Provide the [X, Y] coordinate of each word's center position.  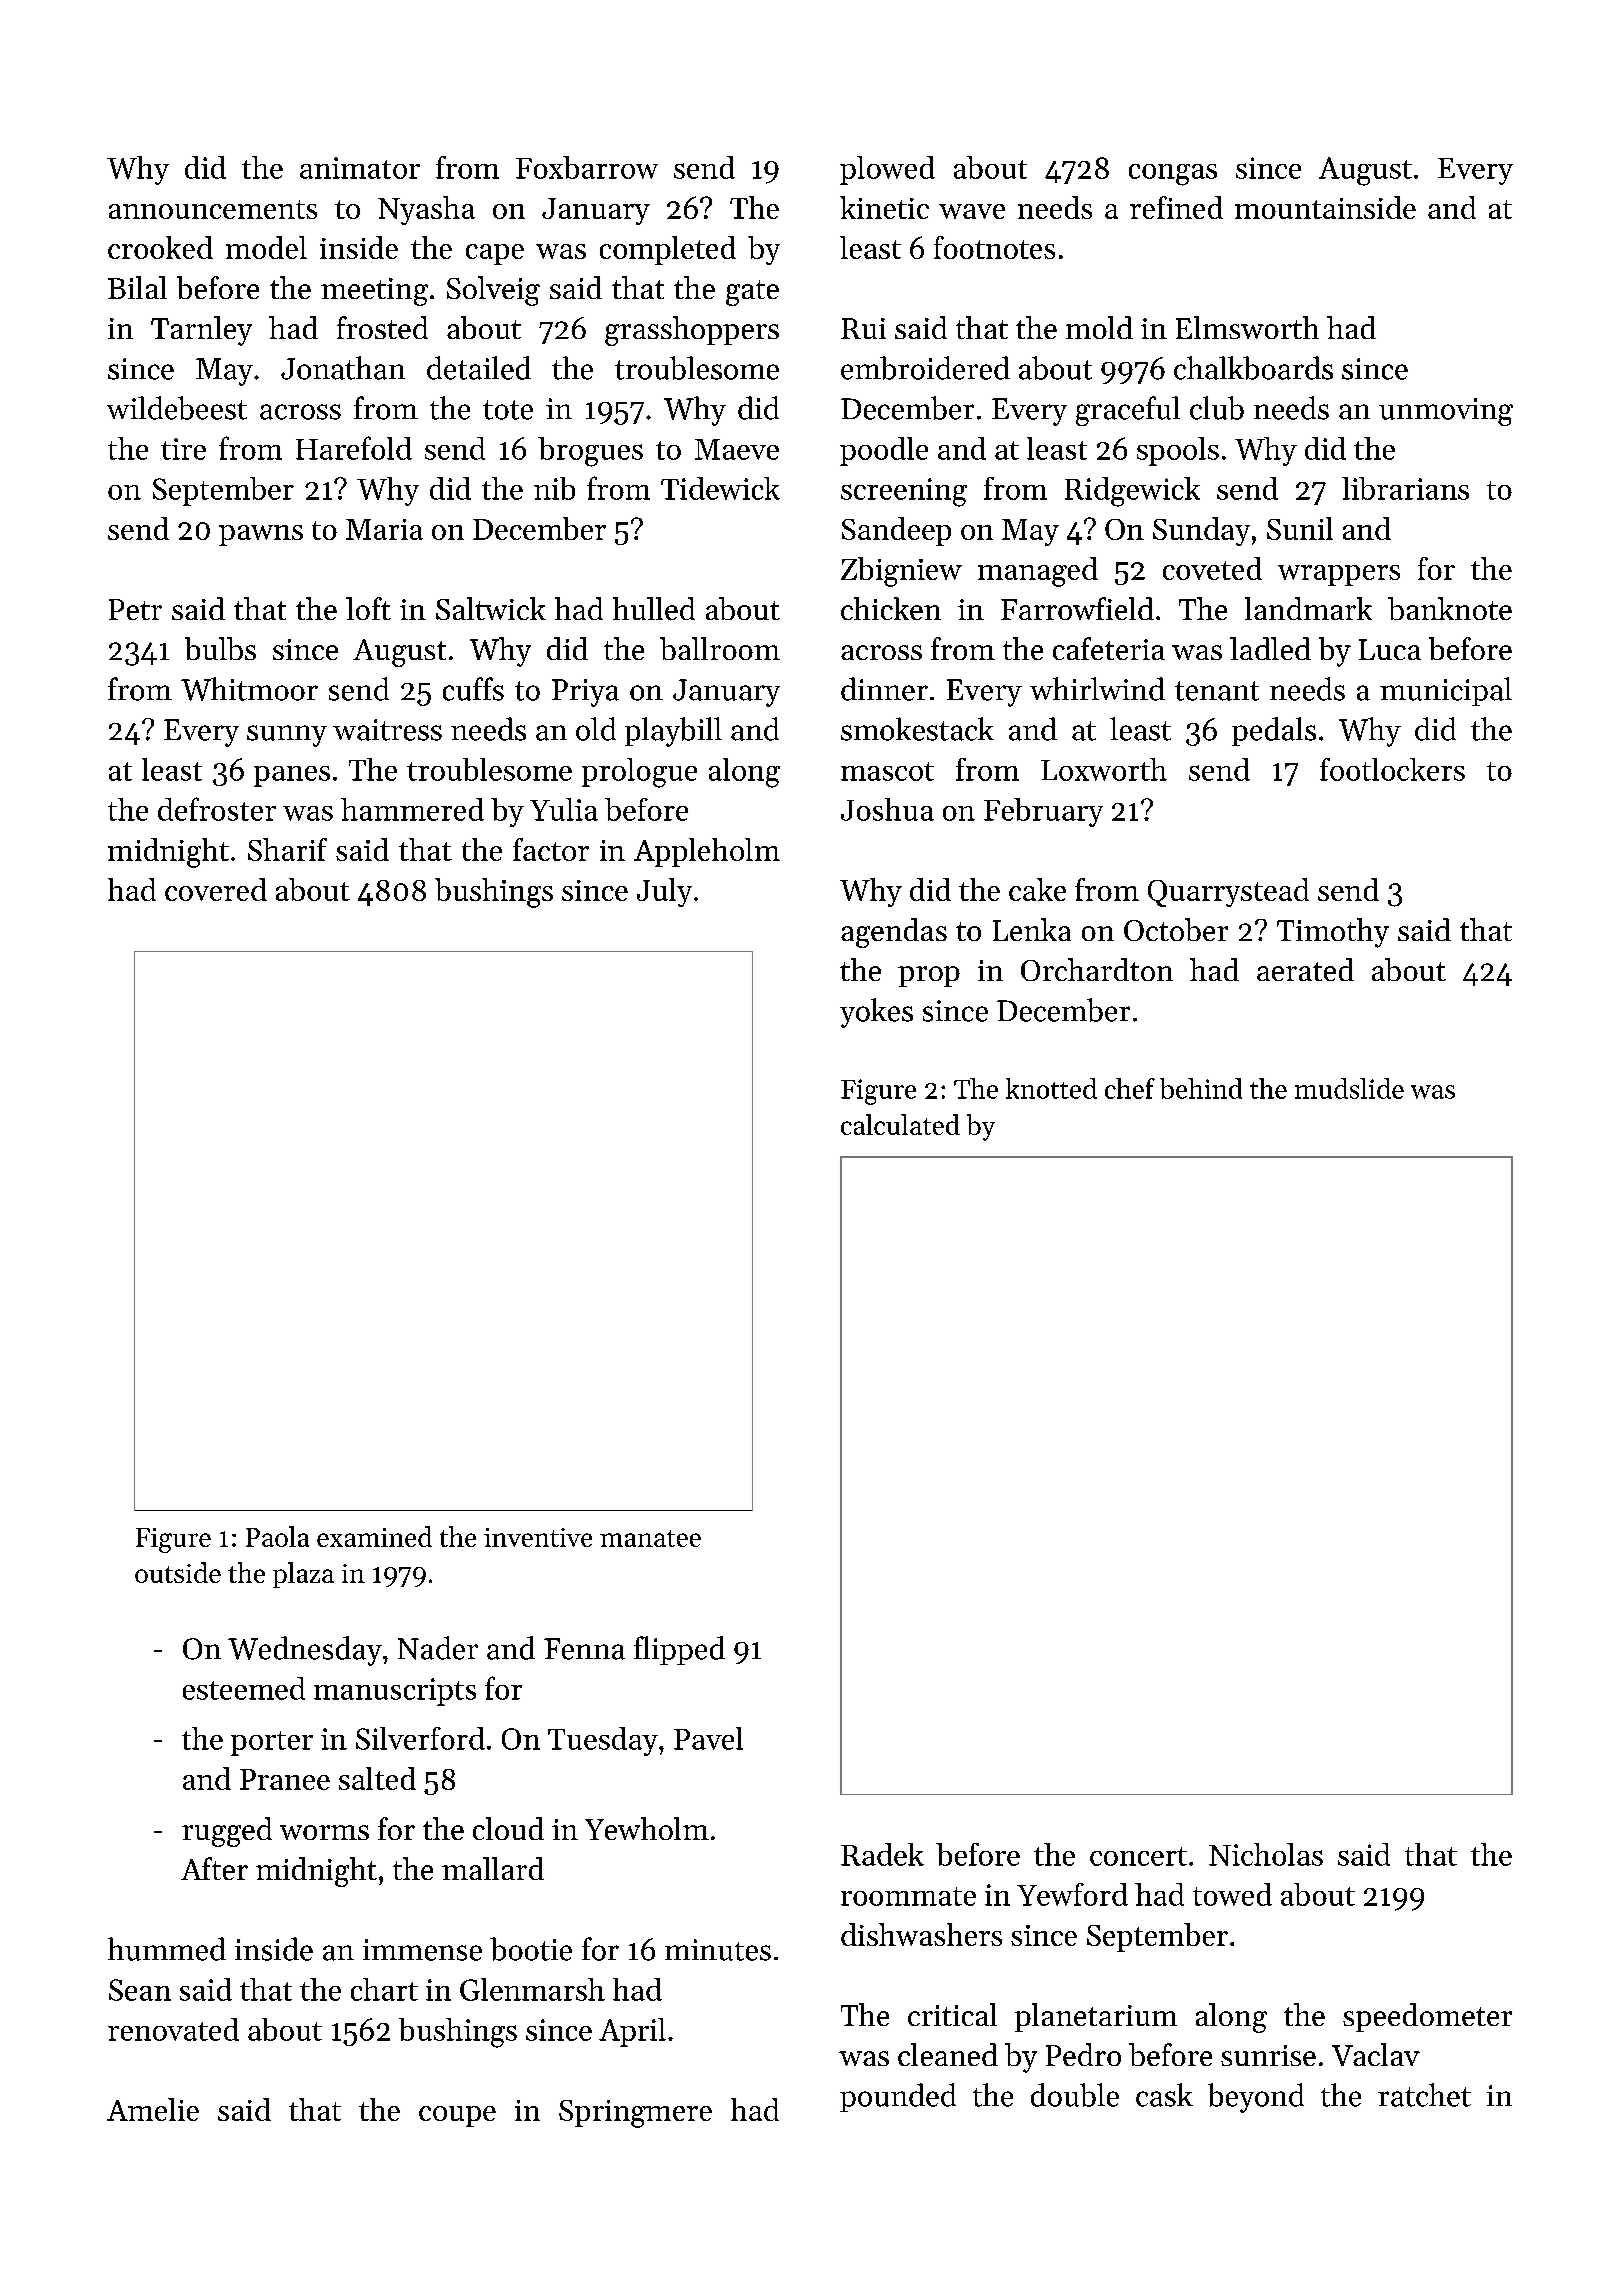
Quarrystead [1228, 892]
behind [1201, 1088]
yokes [876, 1013]
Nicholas [1266, 1854]
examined [374, 1536]
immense [422, 1950]
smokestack [917, 729]
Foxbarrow [587, 167]
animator [360, 168]
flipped [679, 1650]
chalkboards [1253, 368]
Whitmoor [249, 689]
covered [216, 889]
